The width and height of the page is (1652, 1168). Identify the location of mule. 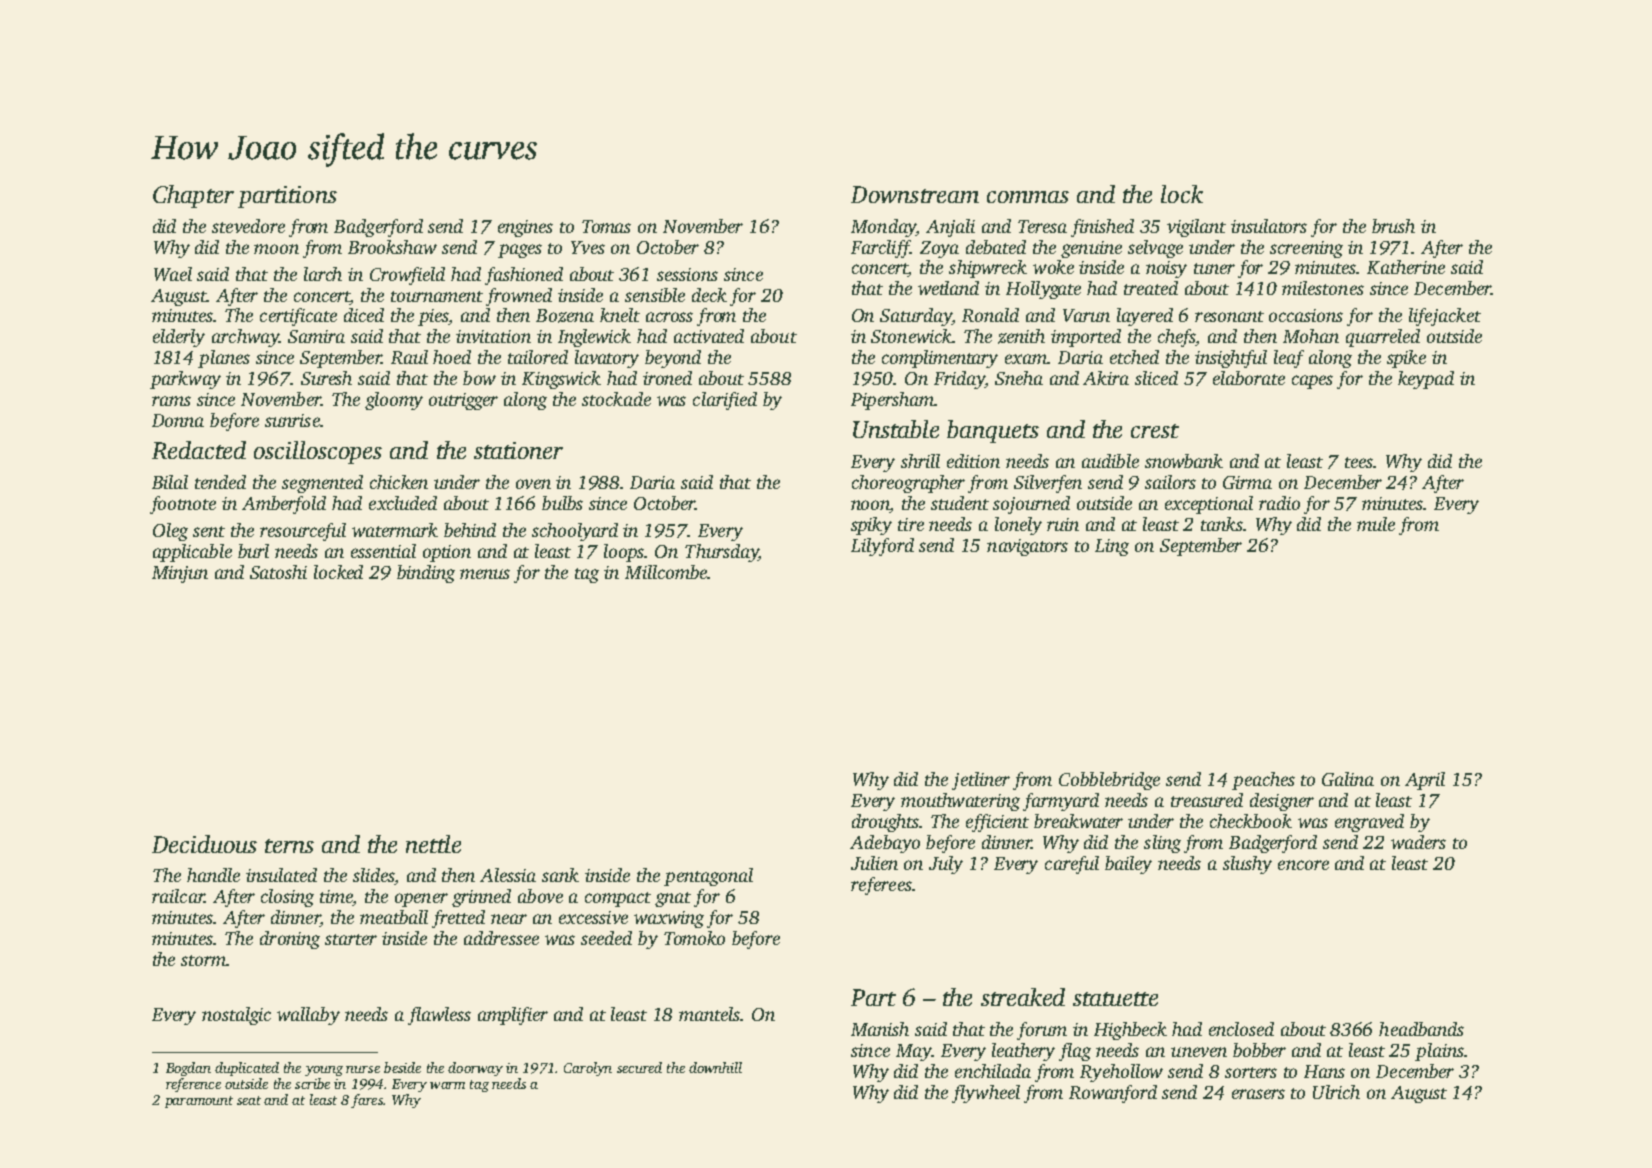
(1376, 524).
